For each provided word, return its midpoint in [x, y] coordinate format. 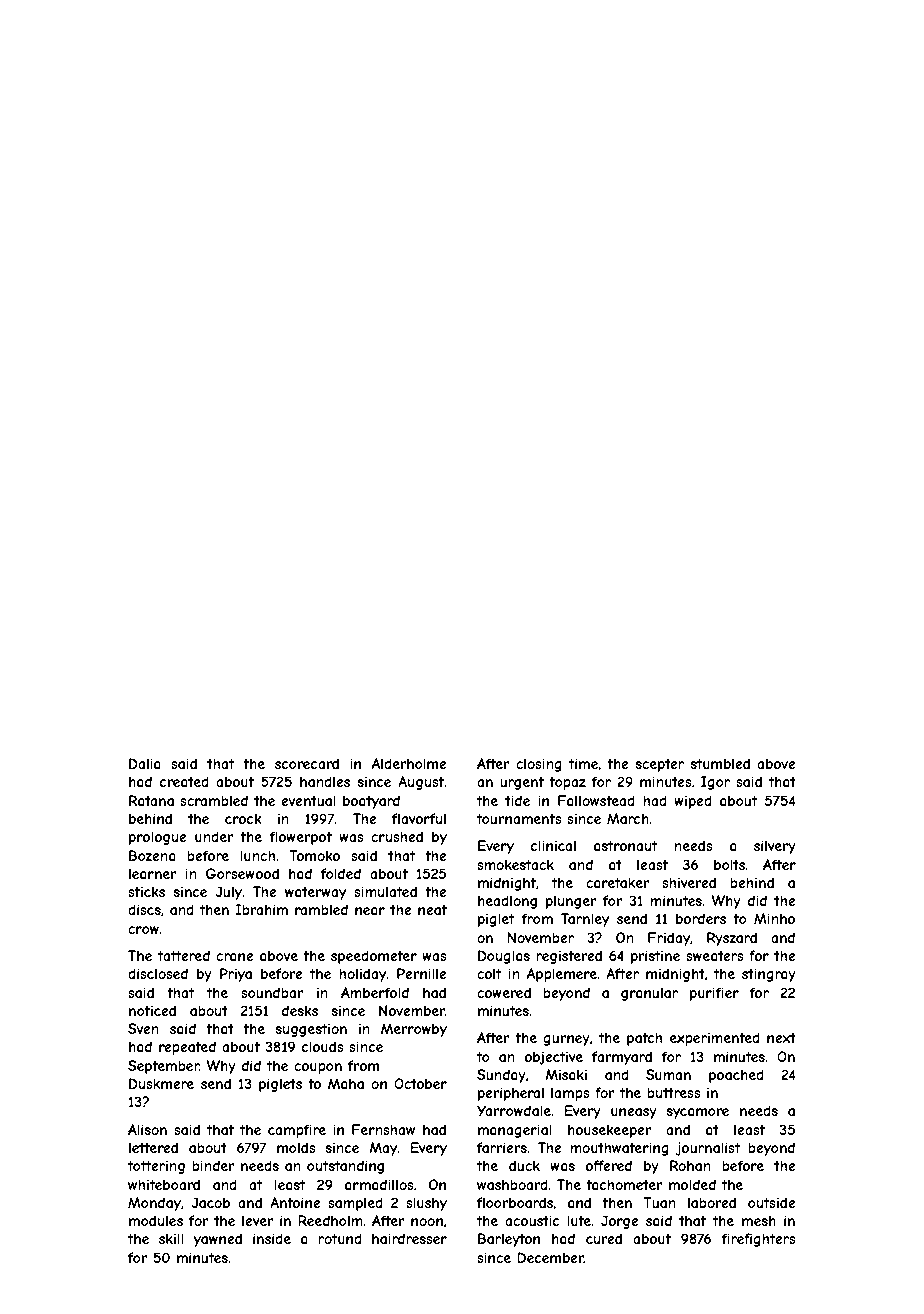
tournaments [519, 819]
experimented [715, 1039]
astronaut [625, 846]
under [214, 836]
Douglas [504, 957]
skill [171, 1238]
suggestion [311, 1030]
